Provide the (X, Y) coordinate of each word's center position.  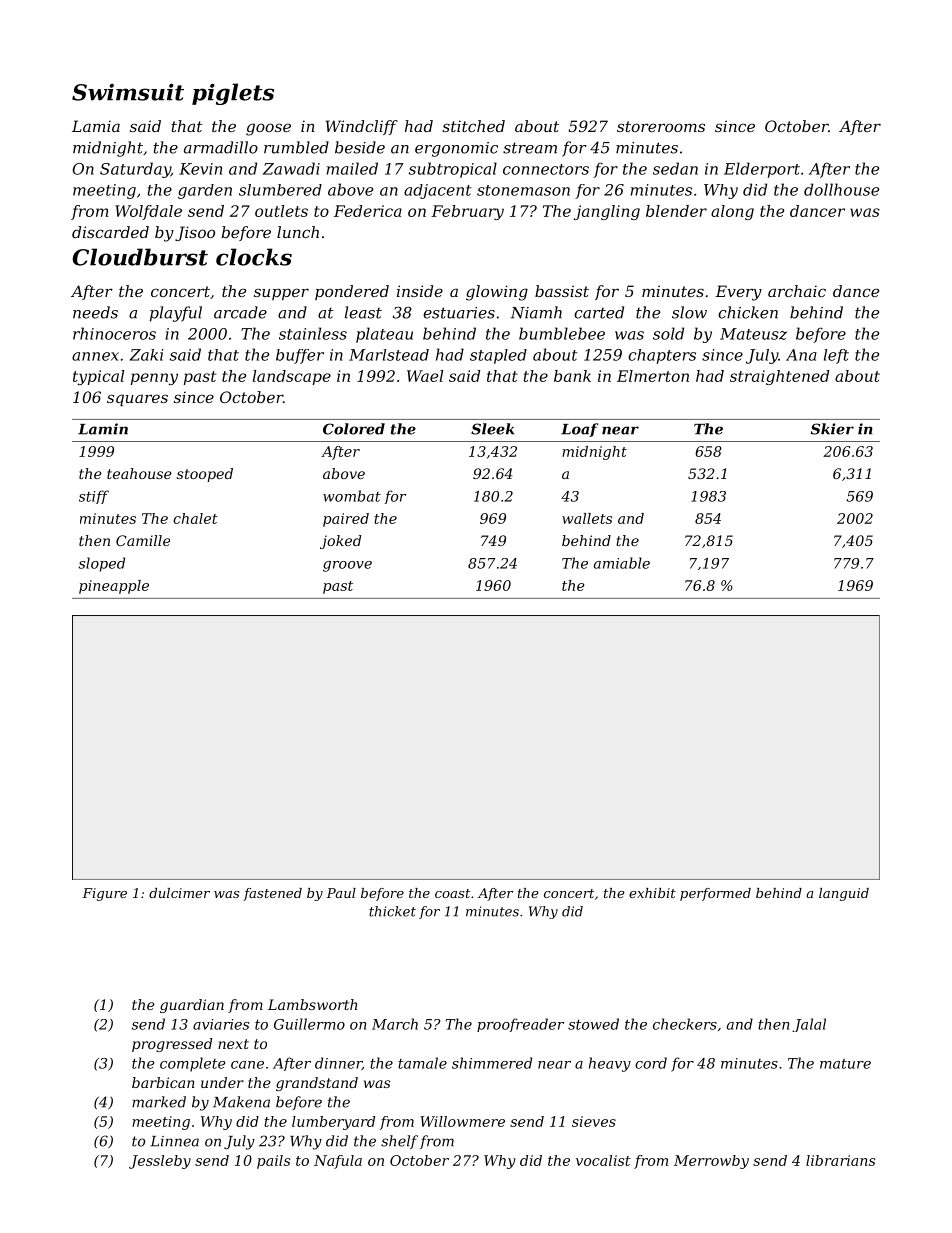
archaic (797, 291)
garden (205, 191)
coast (452, 893)
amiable (622, 563)
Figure (104, 894)
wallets (587, 518)
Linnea (174, 1141)
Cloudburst (140, 257)
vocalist (603, 1160)
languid (844, 894)
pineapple (114, 587)
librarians (840, 1160)
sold (668, 333)
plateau (384, 335)
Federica (368, 211)
